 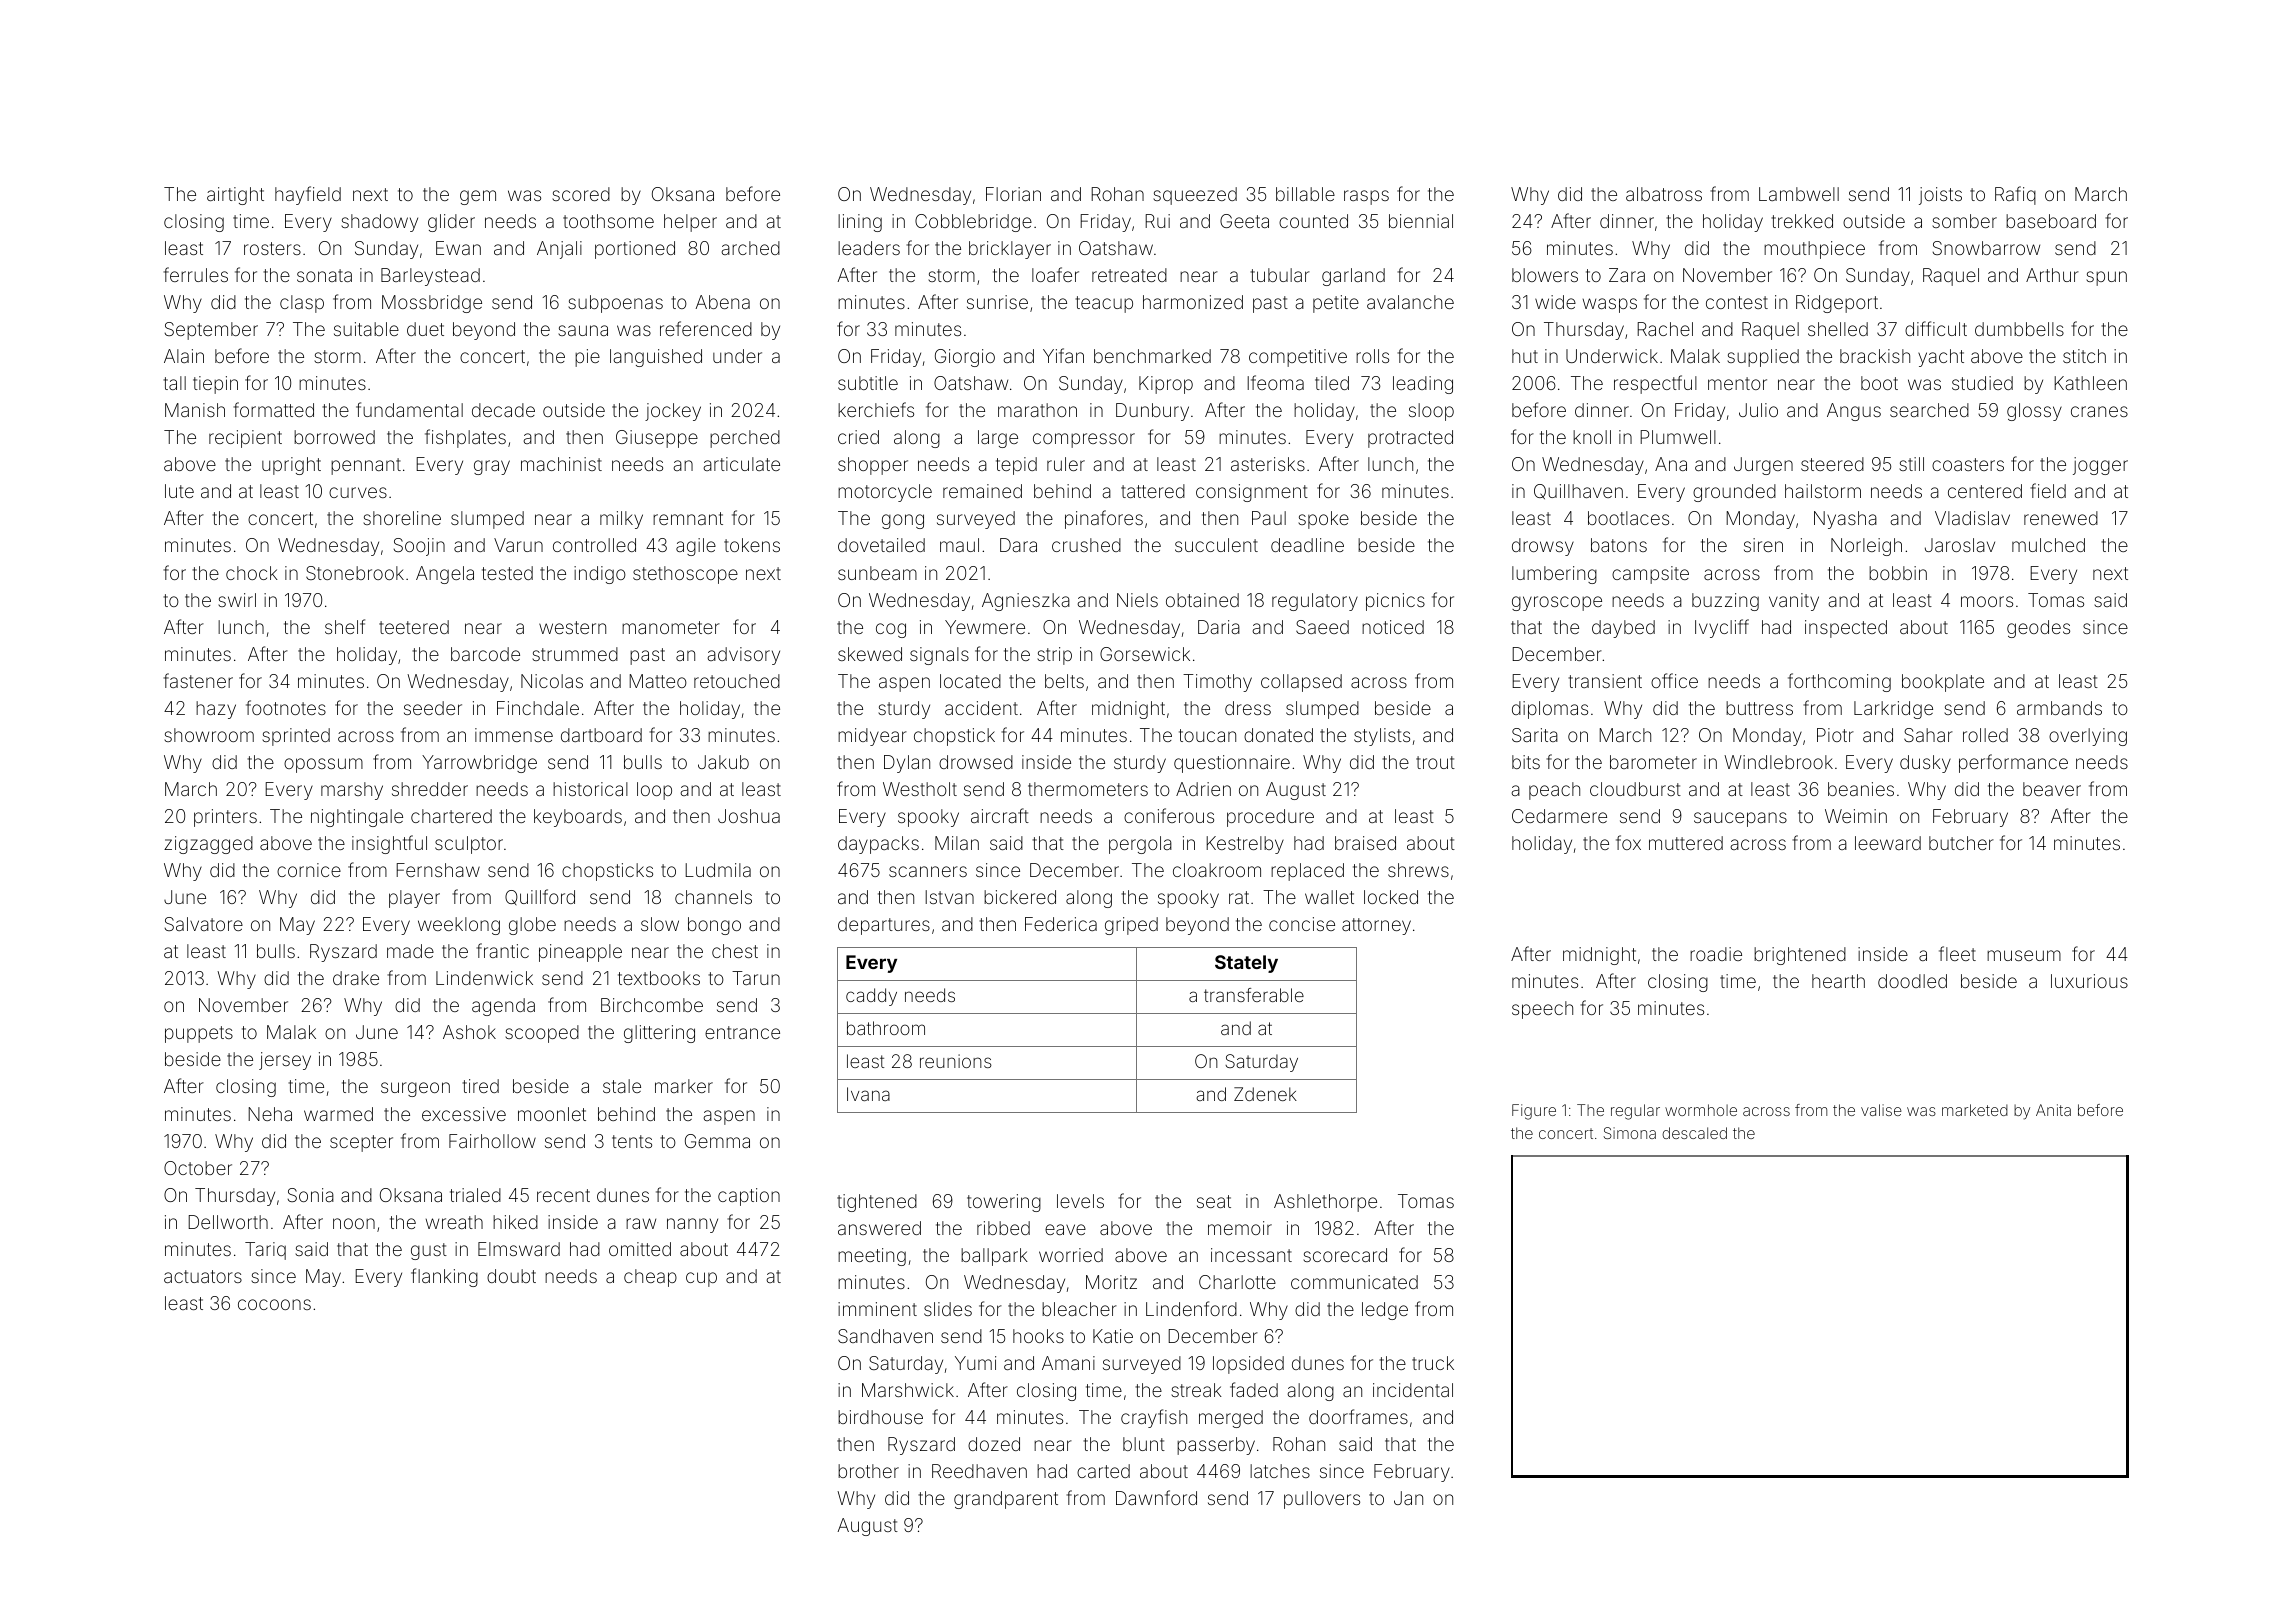 I want to click on brother, so click(x=868, y=1471).
